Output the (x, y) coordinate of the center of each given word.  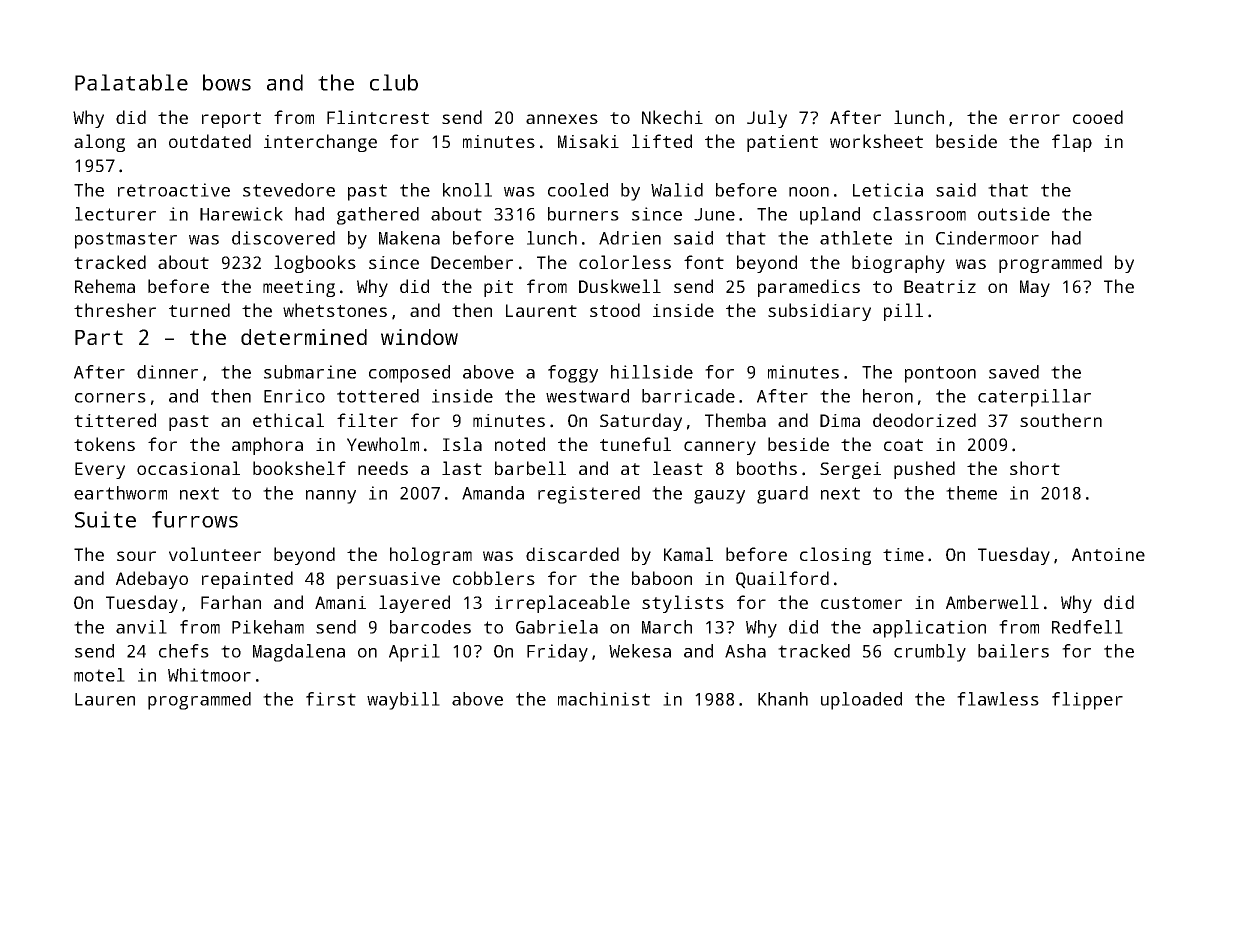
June (714, 214)
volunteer (215, 554)
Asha (745, 651)
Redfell (1087, 627)
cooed (1098, 117)
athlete (856, 238)
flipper (1087, 701)
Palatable (131, 82)
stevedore (289, 190)
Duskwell (620, 286)
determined (304, 337)
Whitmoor (209, 675)
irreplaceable (562, 604)
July (767, 119)
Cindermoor (987, 238)
